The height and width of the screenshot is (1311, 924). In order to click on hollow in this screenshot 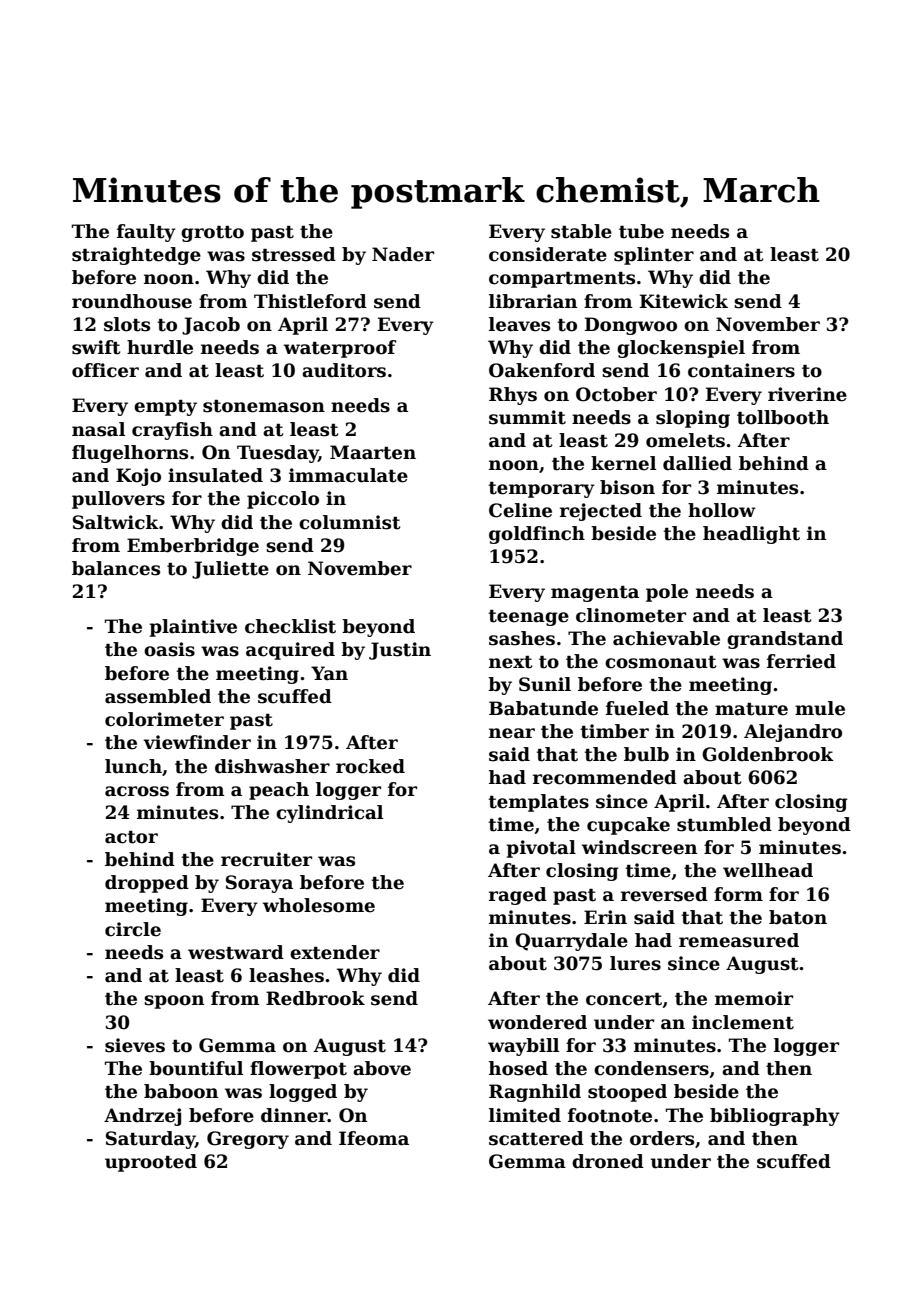, I will do `click(722, 510)`.
